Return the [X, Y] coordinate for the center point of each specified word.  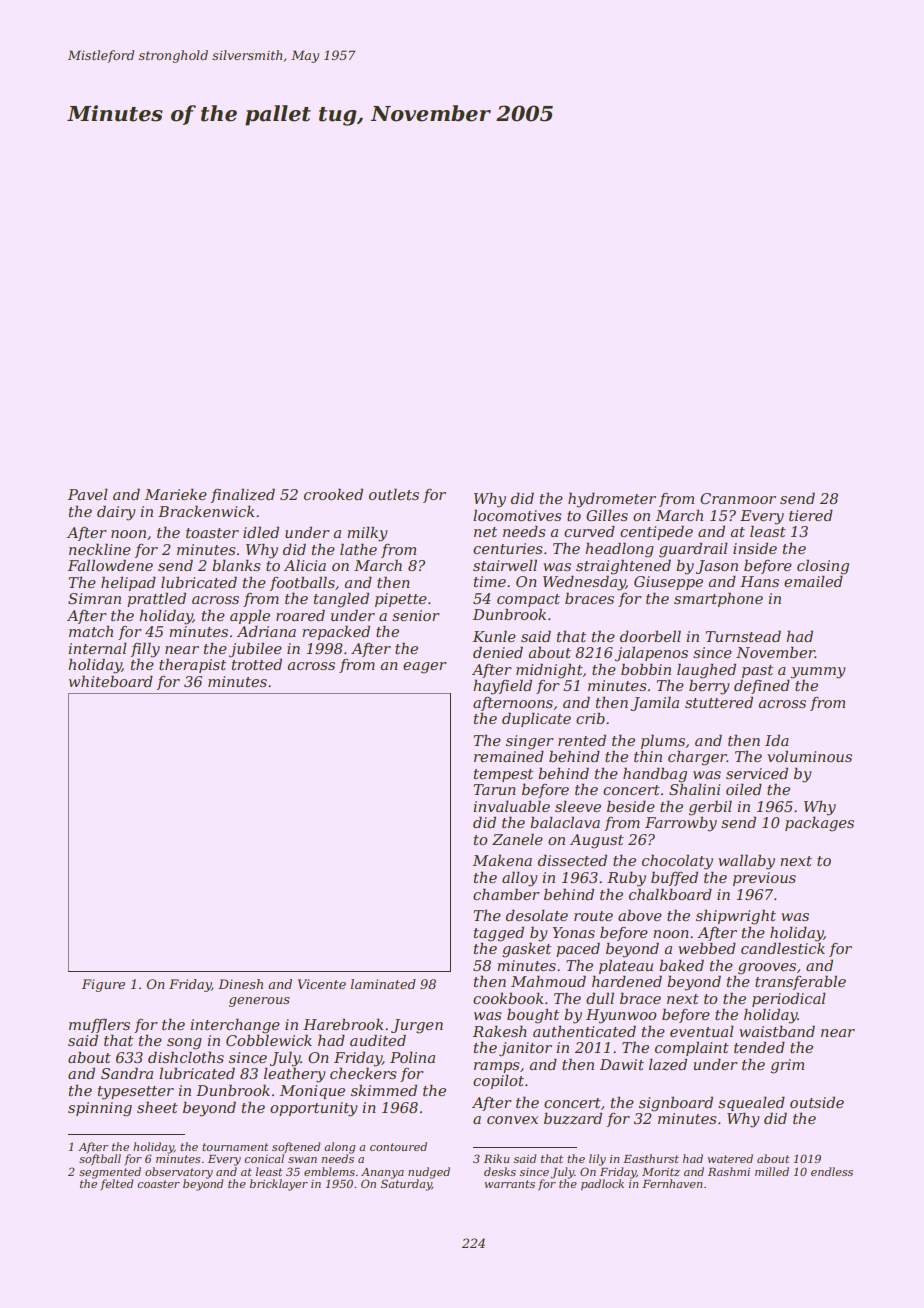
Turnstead [743, 636]
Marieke [176, 494]
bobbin [646, 669]
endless [832, 1171]
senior [416, 615]
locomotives [517, 515]
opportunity [314, 1109]
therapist [192, 665]
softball [100, 1159]
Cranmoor [738, 498]
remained [509, 756]
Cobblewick [269, 1040]
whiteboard [111, 681]
